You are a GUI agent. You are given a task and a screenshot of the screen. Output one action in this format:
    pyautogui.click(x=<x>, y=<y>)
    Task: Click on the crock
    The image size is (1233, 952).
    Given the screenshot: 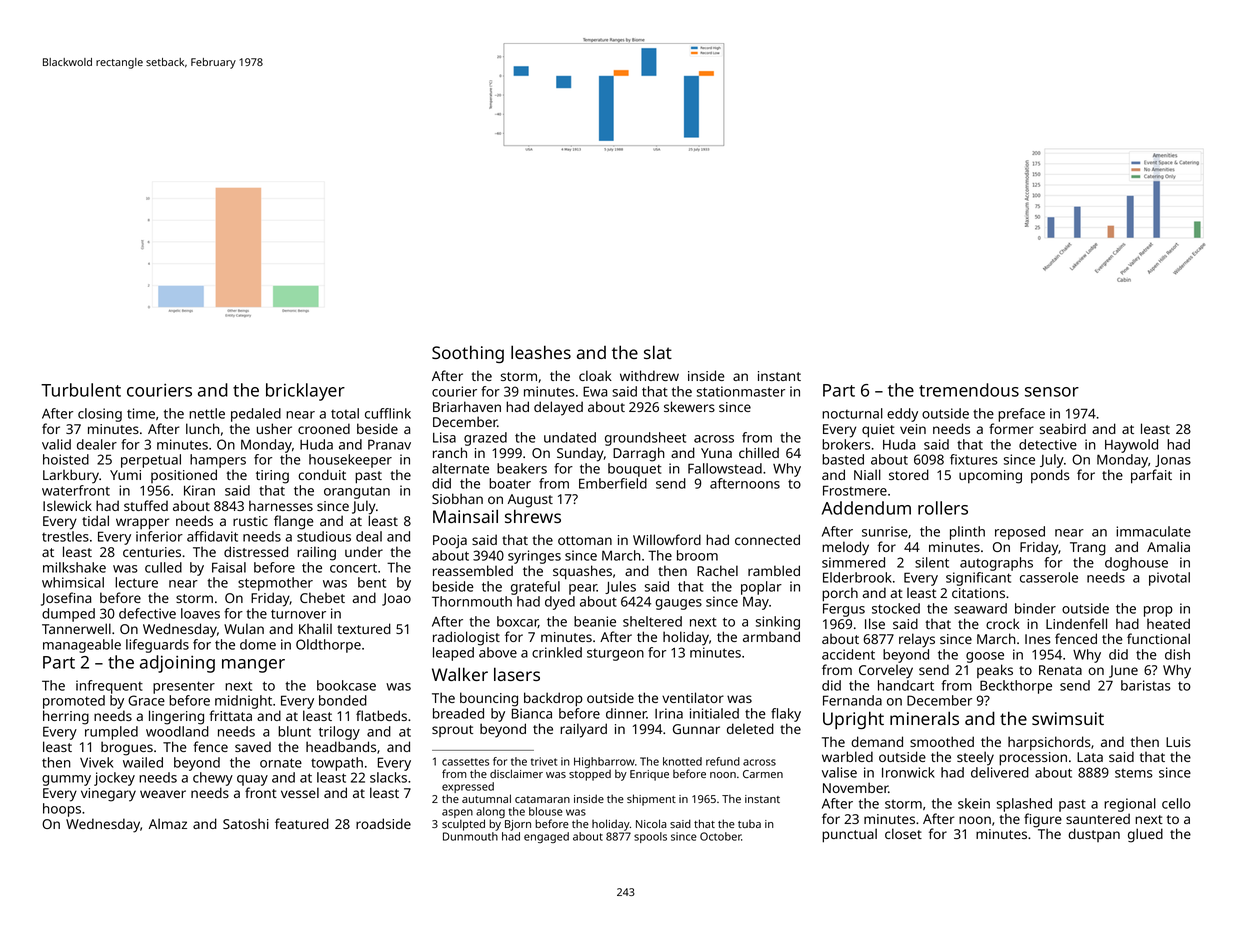 What is the action you would take?
    pyautogui.click(x=1003, y=623)
